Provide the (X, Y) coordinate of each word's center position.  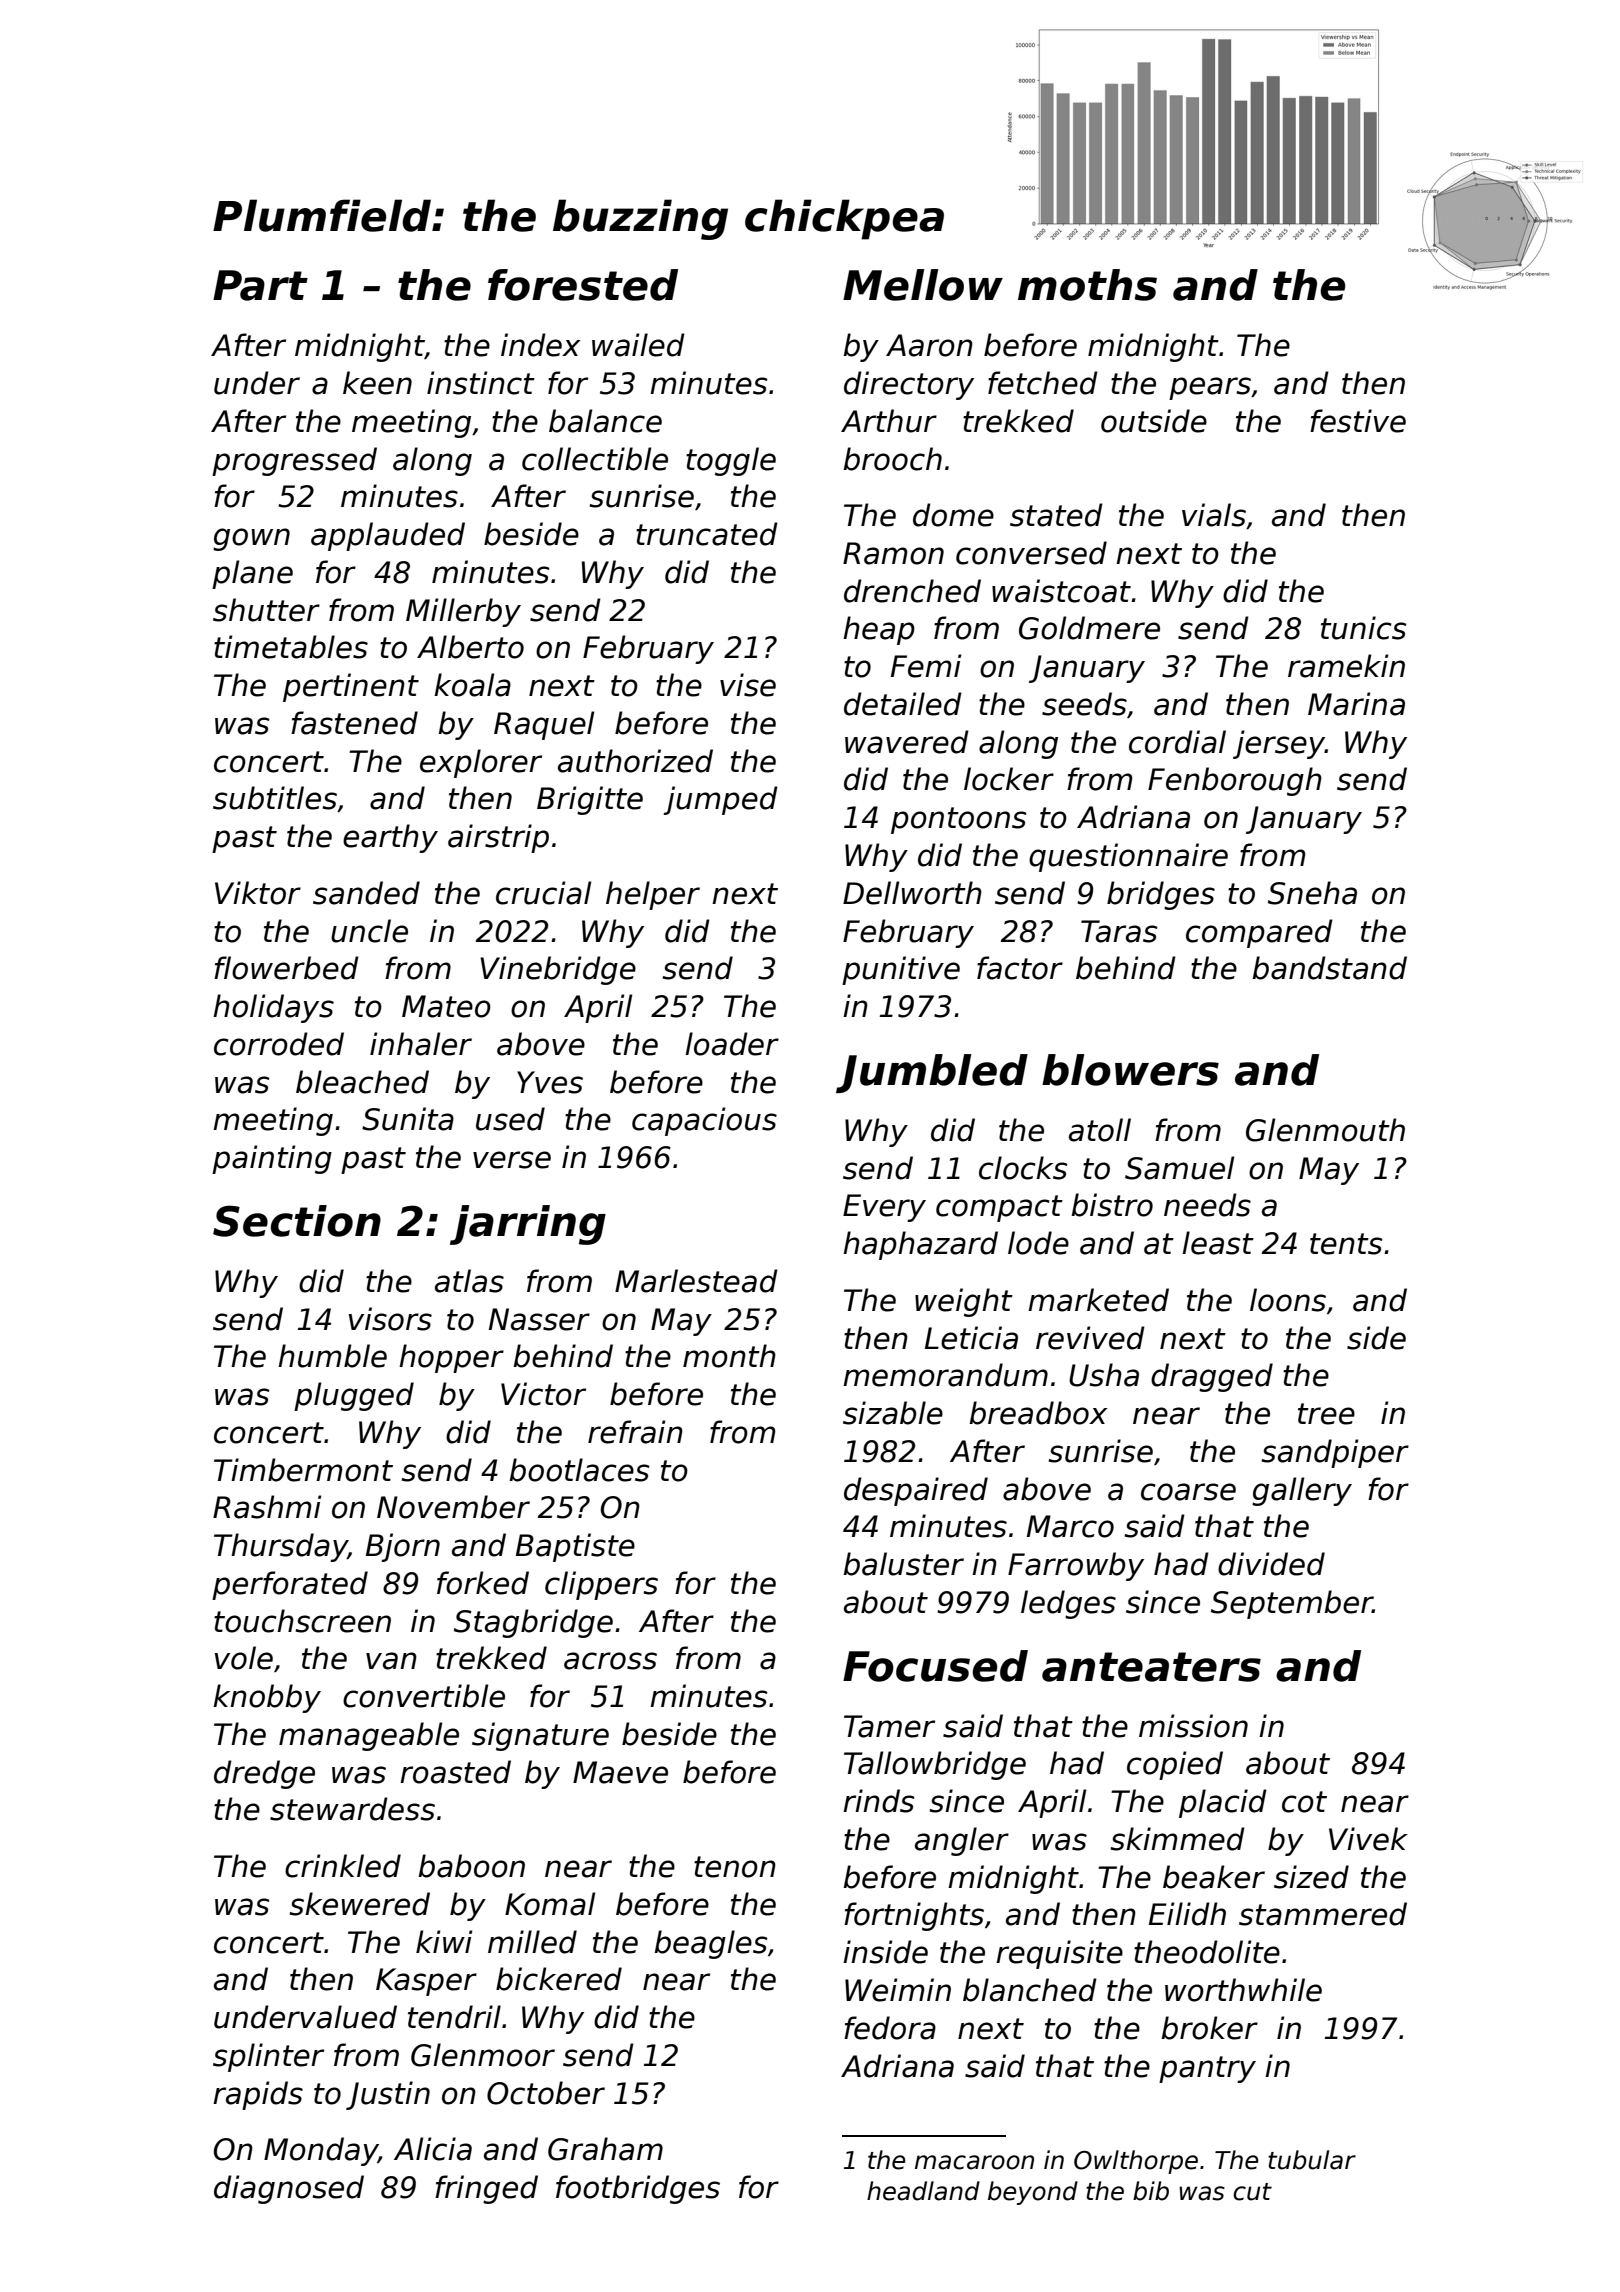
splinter (268, 2057)
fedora (890, 2028)
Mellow (923, 285)
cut (1252, 2192)
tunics (1364, 628)
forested (583, 285)
